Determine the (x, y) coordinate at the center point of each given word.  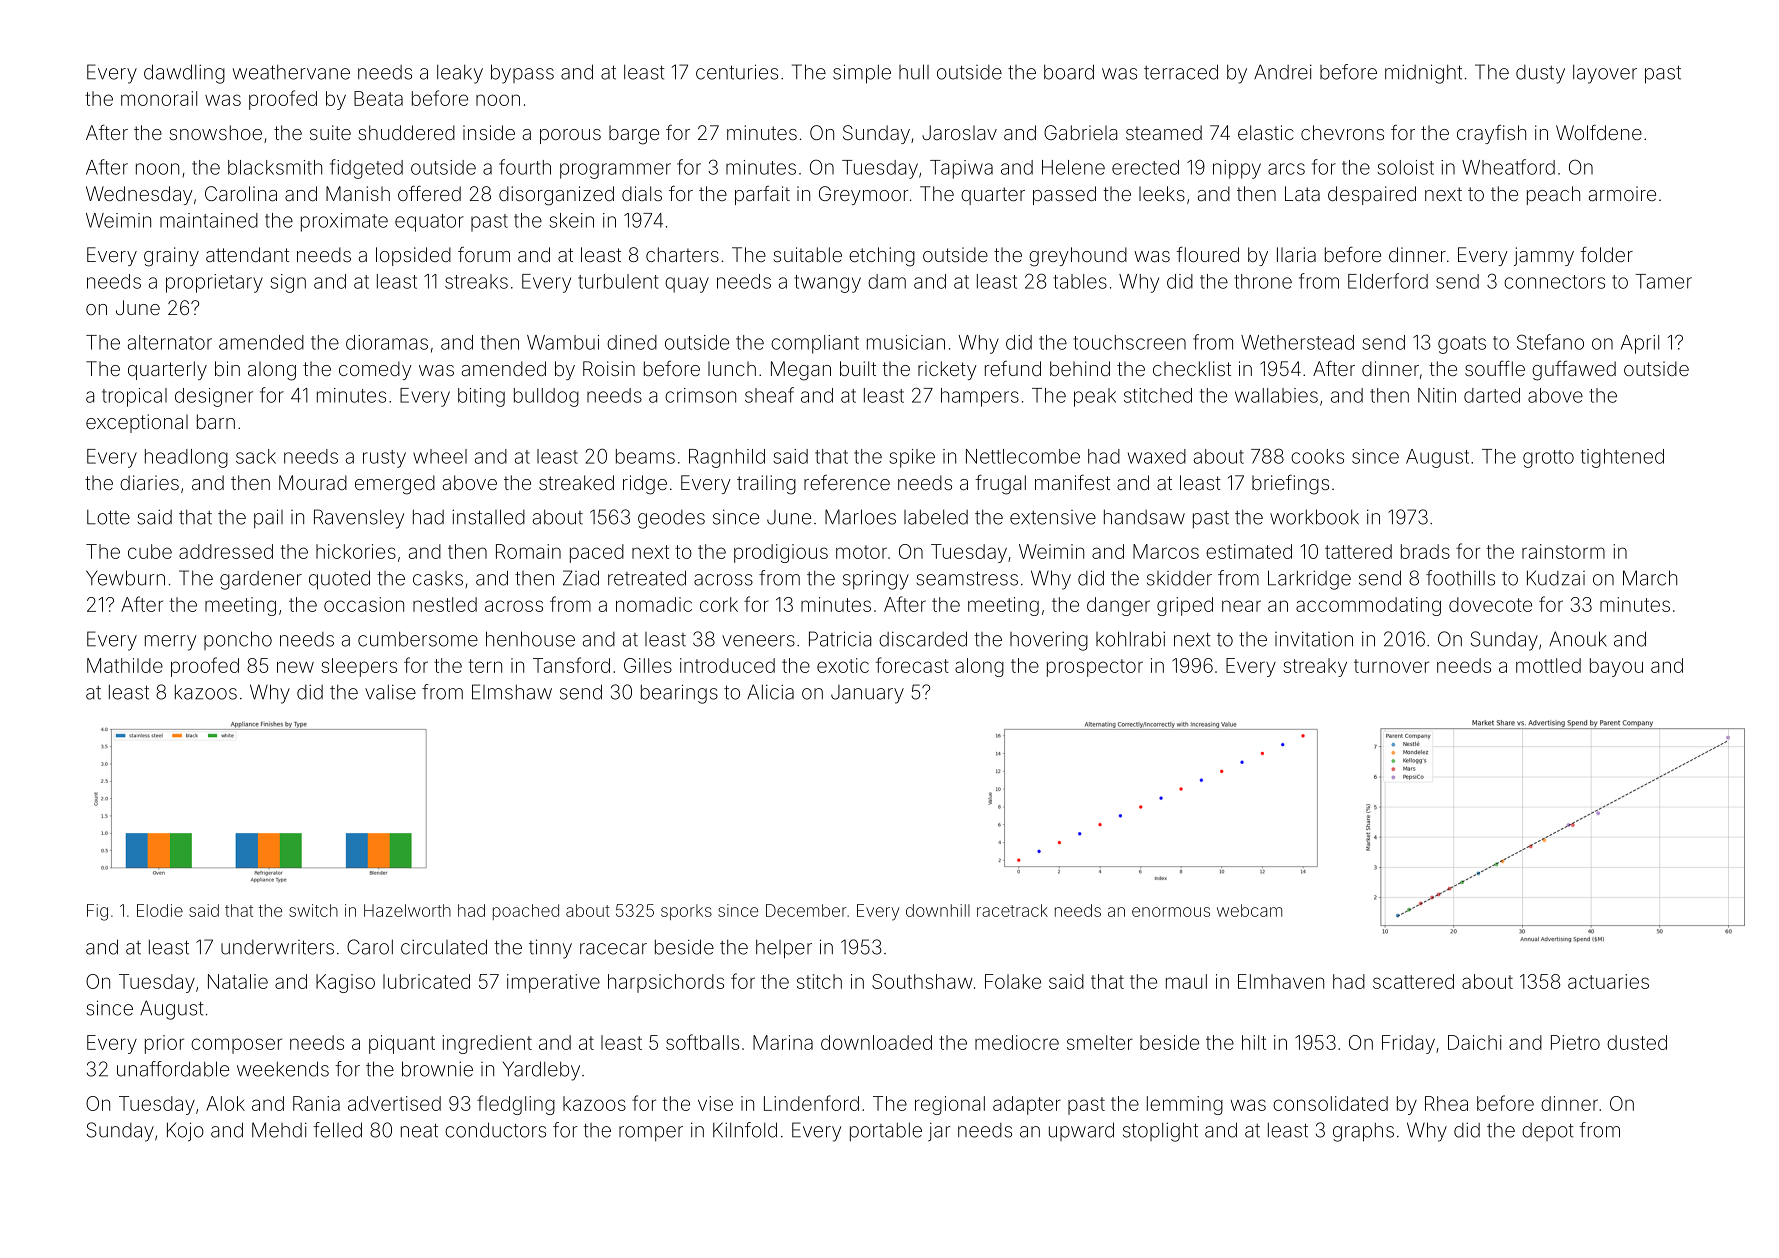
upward (1081, 1131)
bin (227, 368)
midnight (1423, 74)
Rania (316, 1103)
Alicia (770, 692)
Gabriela (1080, 132)
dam (887, 281)
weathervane (291, 72)
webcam (1249, 910)
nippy (1237, 169)
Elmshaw (512, 692)
